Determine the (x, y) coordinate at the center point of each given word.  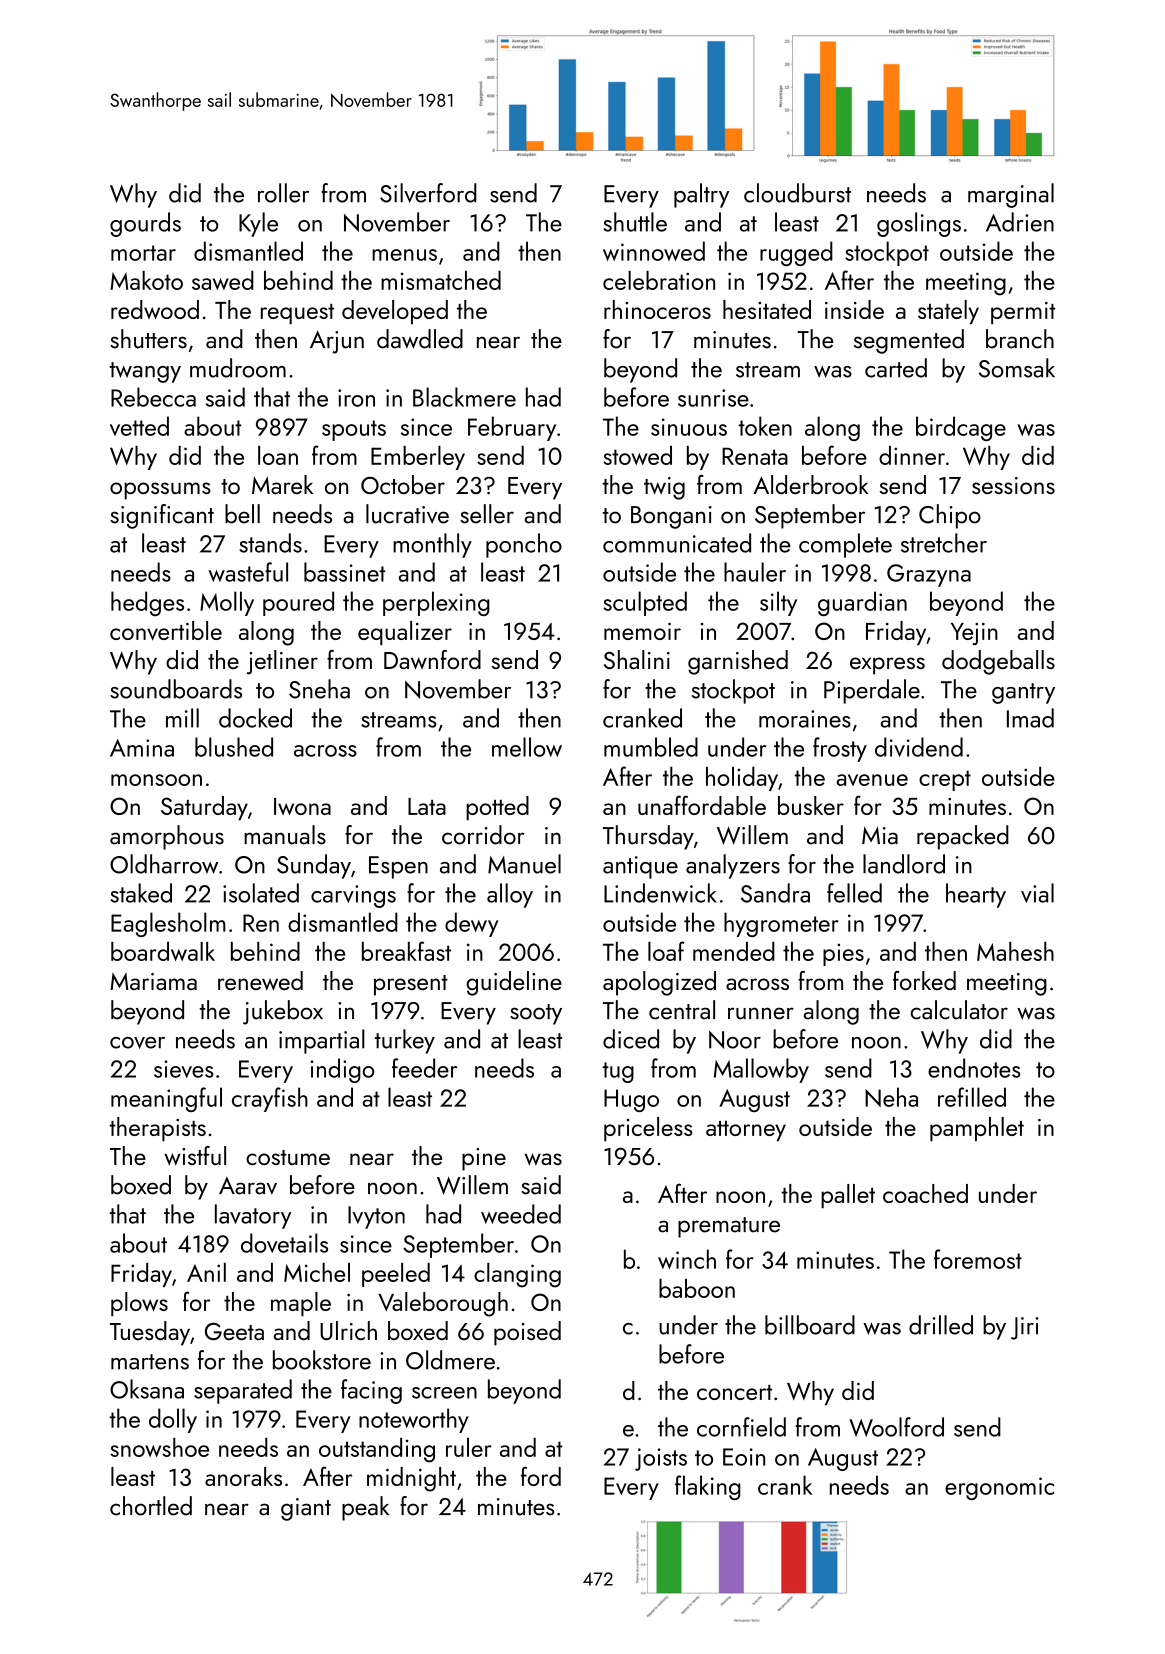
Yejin (974, 634)
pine (484, 1159)
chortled (151, 1506)
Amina (142, 748)
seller (487, 514)
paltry (701, 195)
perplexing (436, 603)
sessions (1013, 485)
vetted (139, 426)
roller (283, 193)
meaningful (166, 1099)
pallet (848, 1196)
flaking (708, 1487)
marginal (1011, 195)
